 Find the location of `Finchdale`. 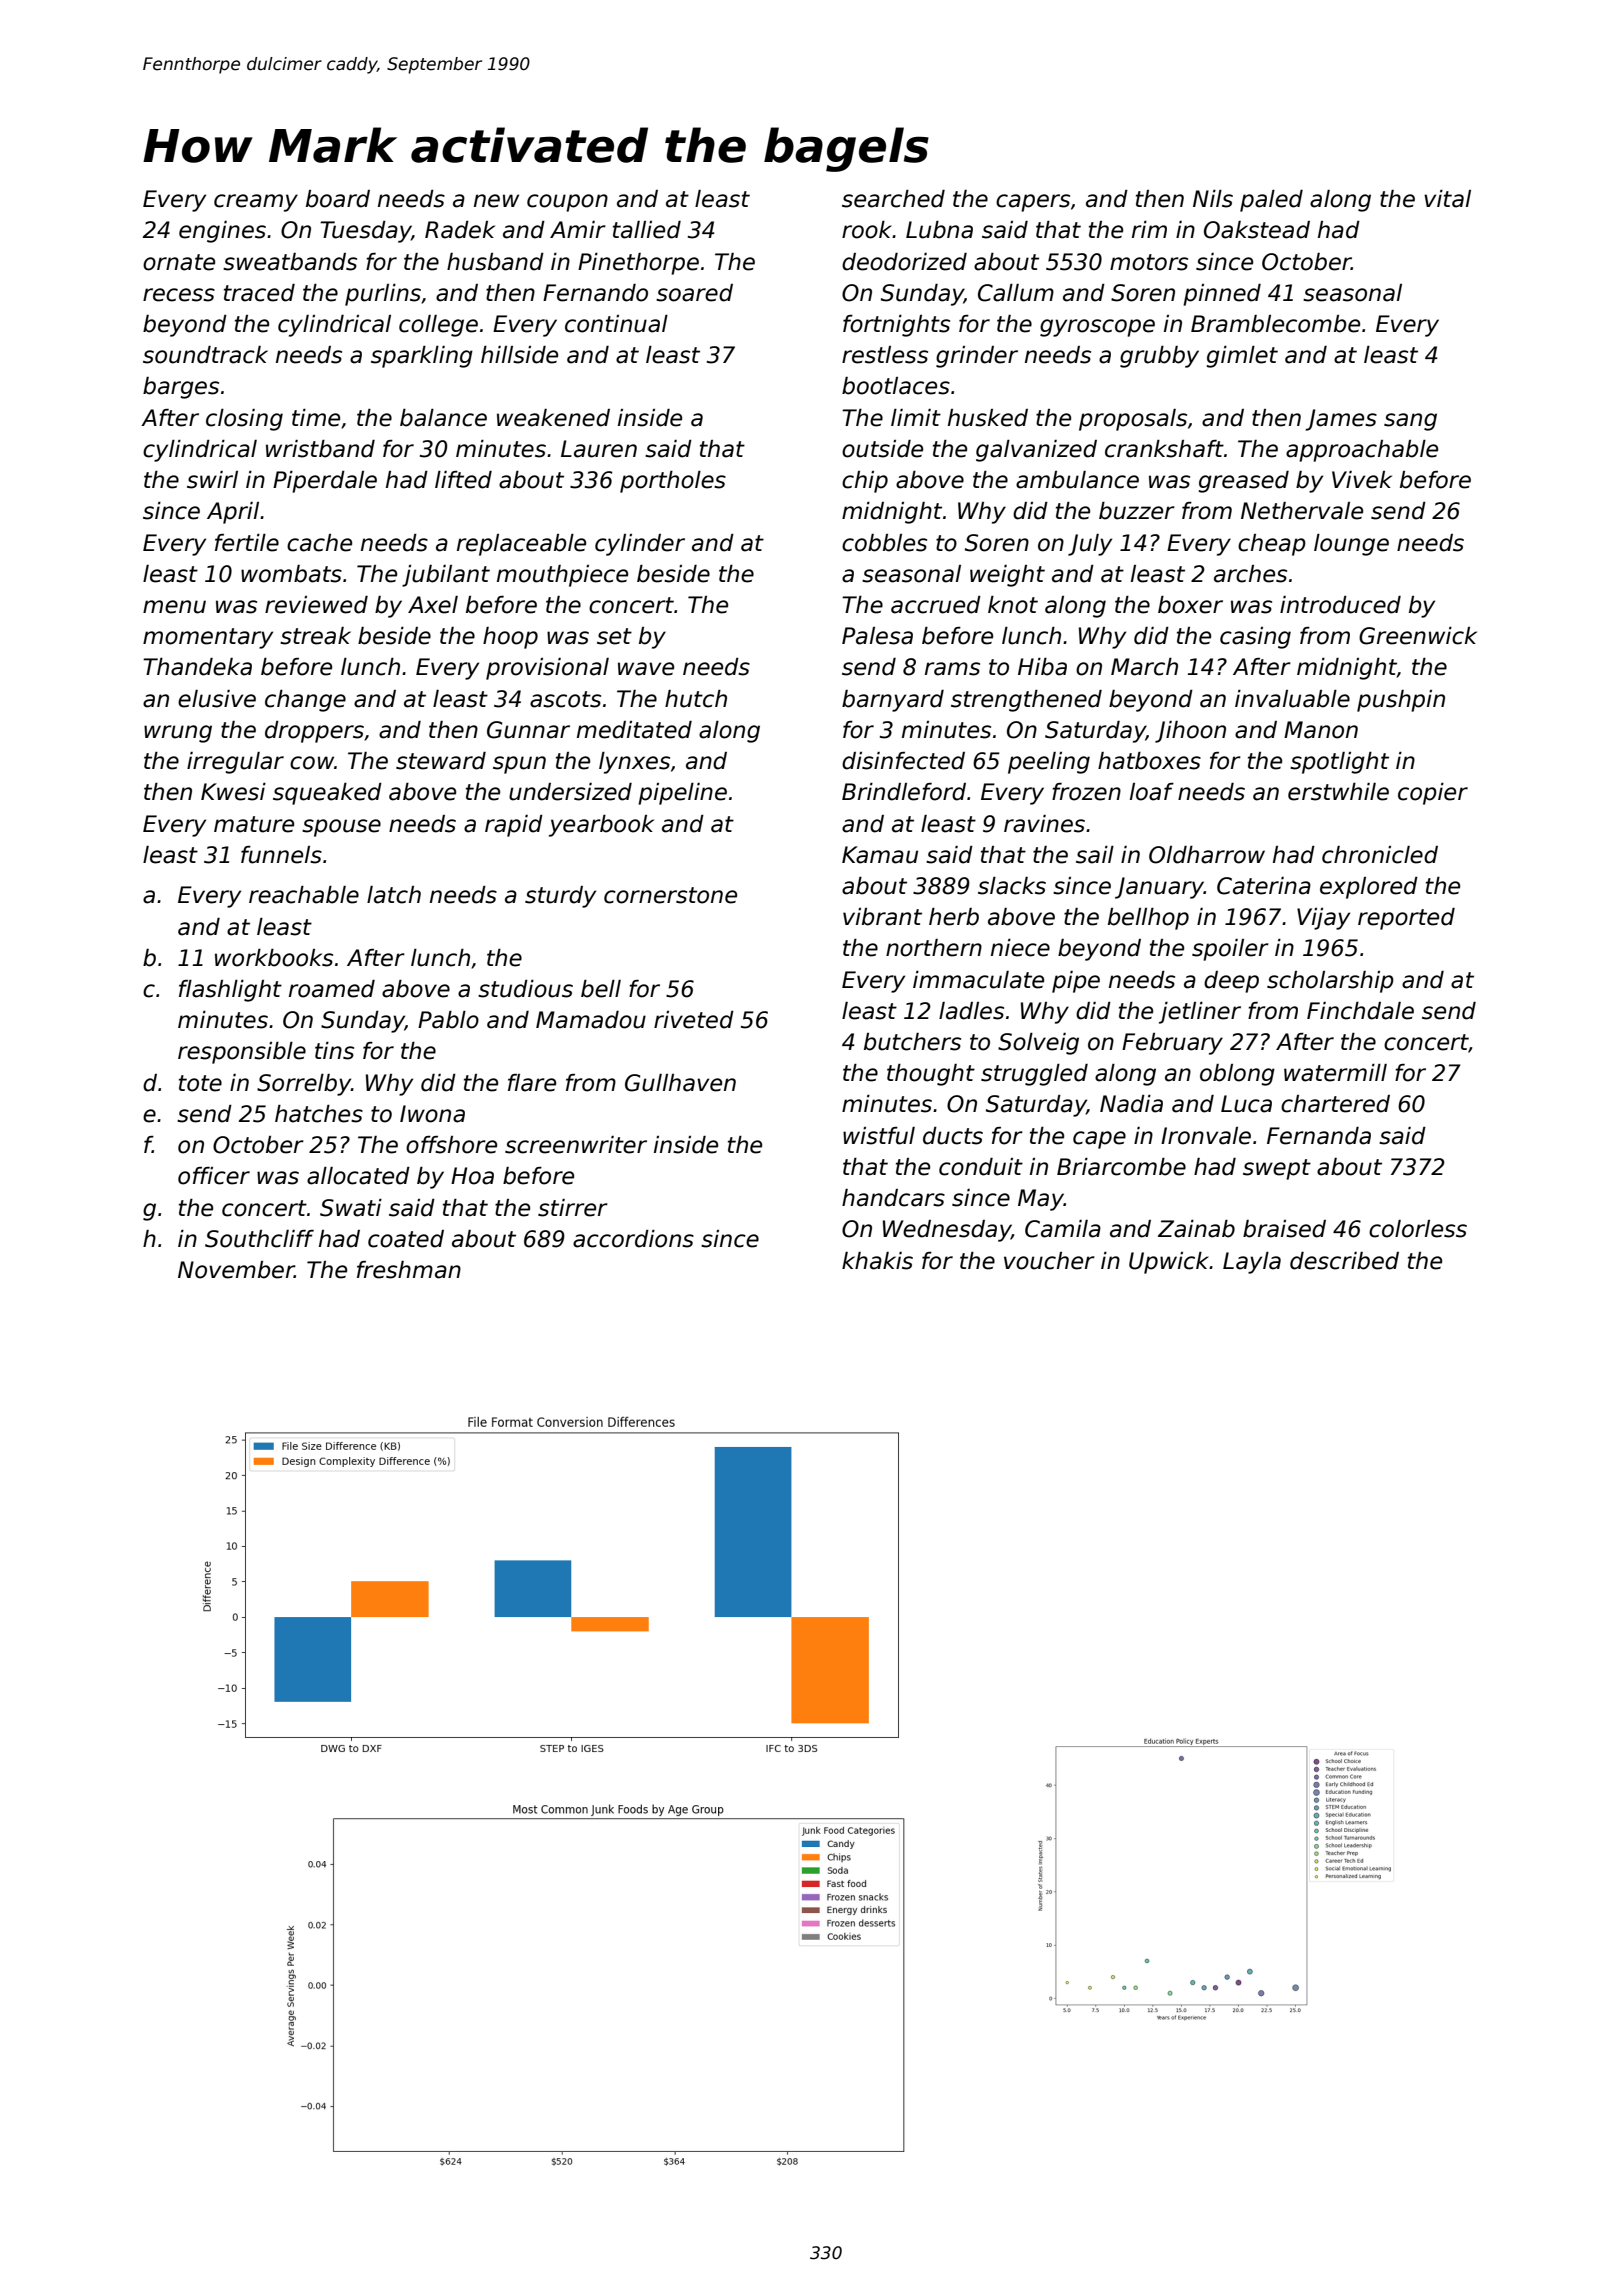

Finchdale is located at coordinates (1360, 1011).
